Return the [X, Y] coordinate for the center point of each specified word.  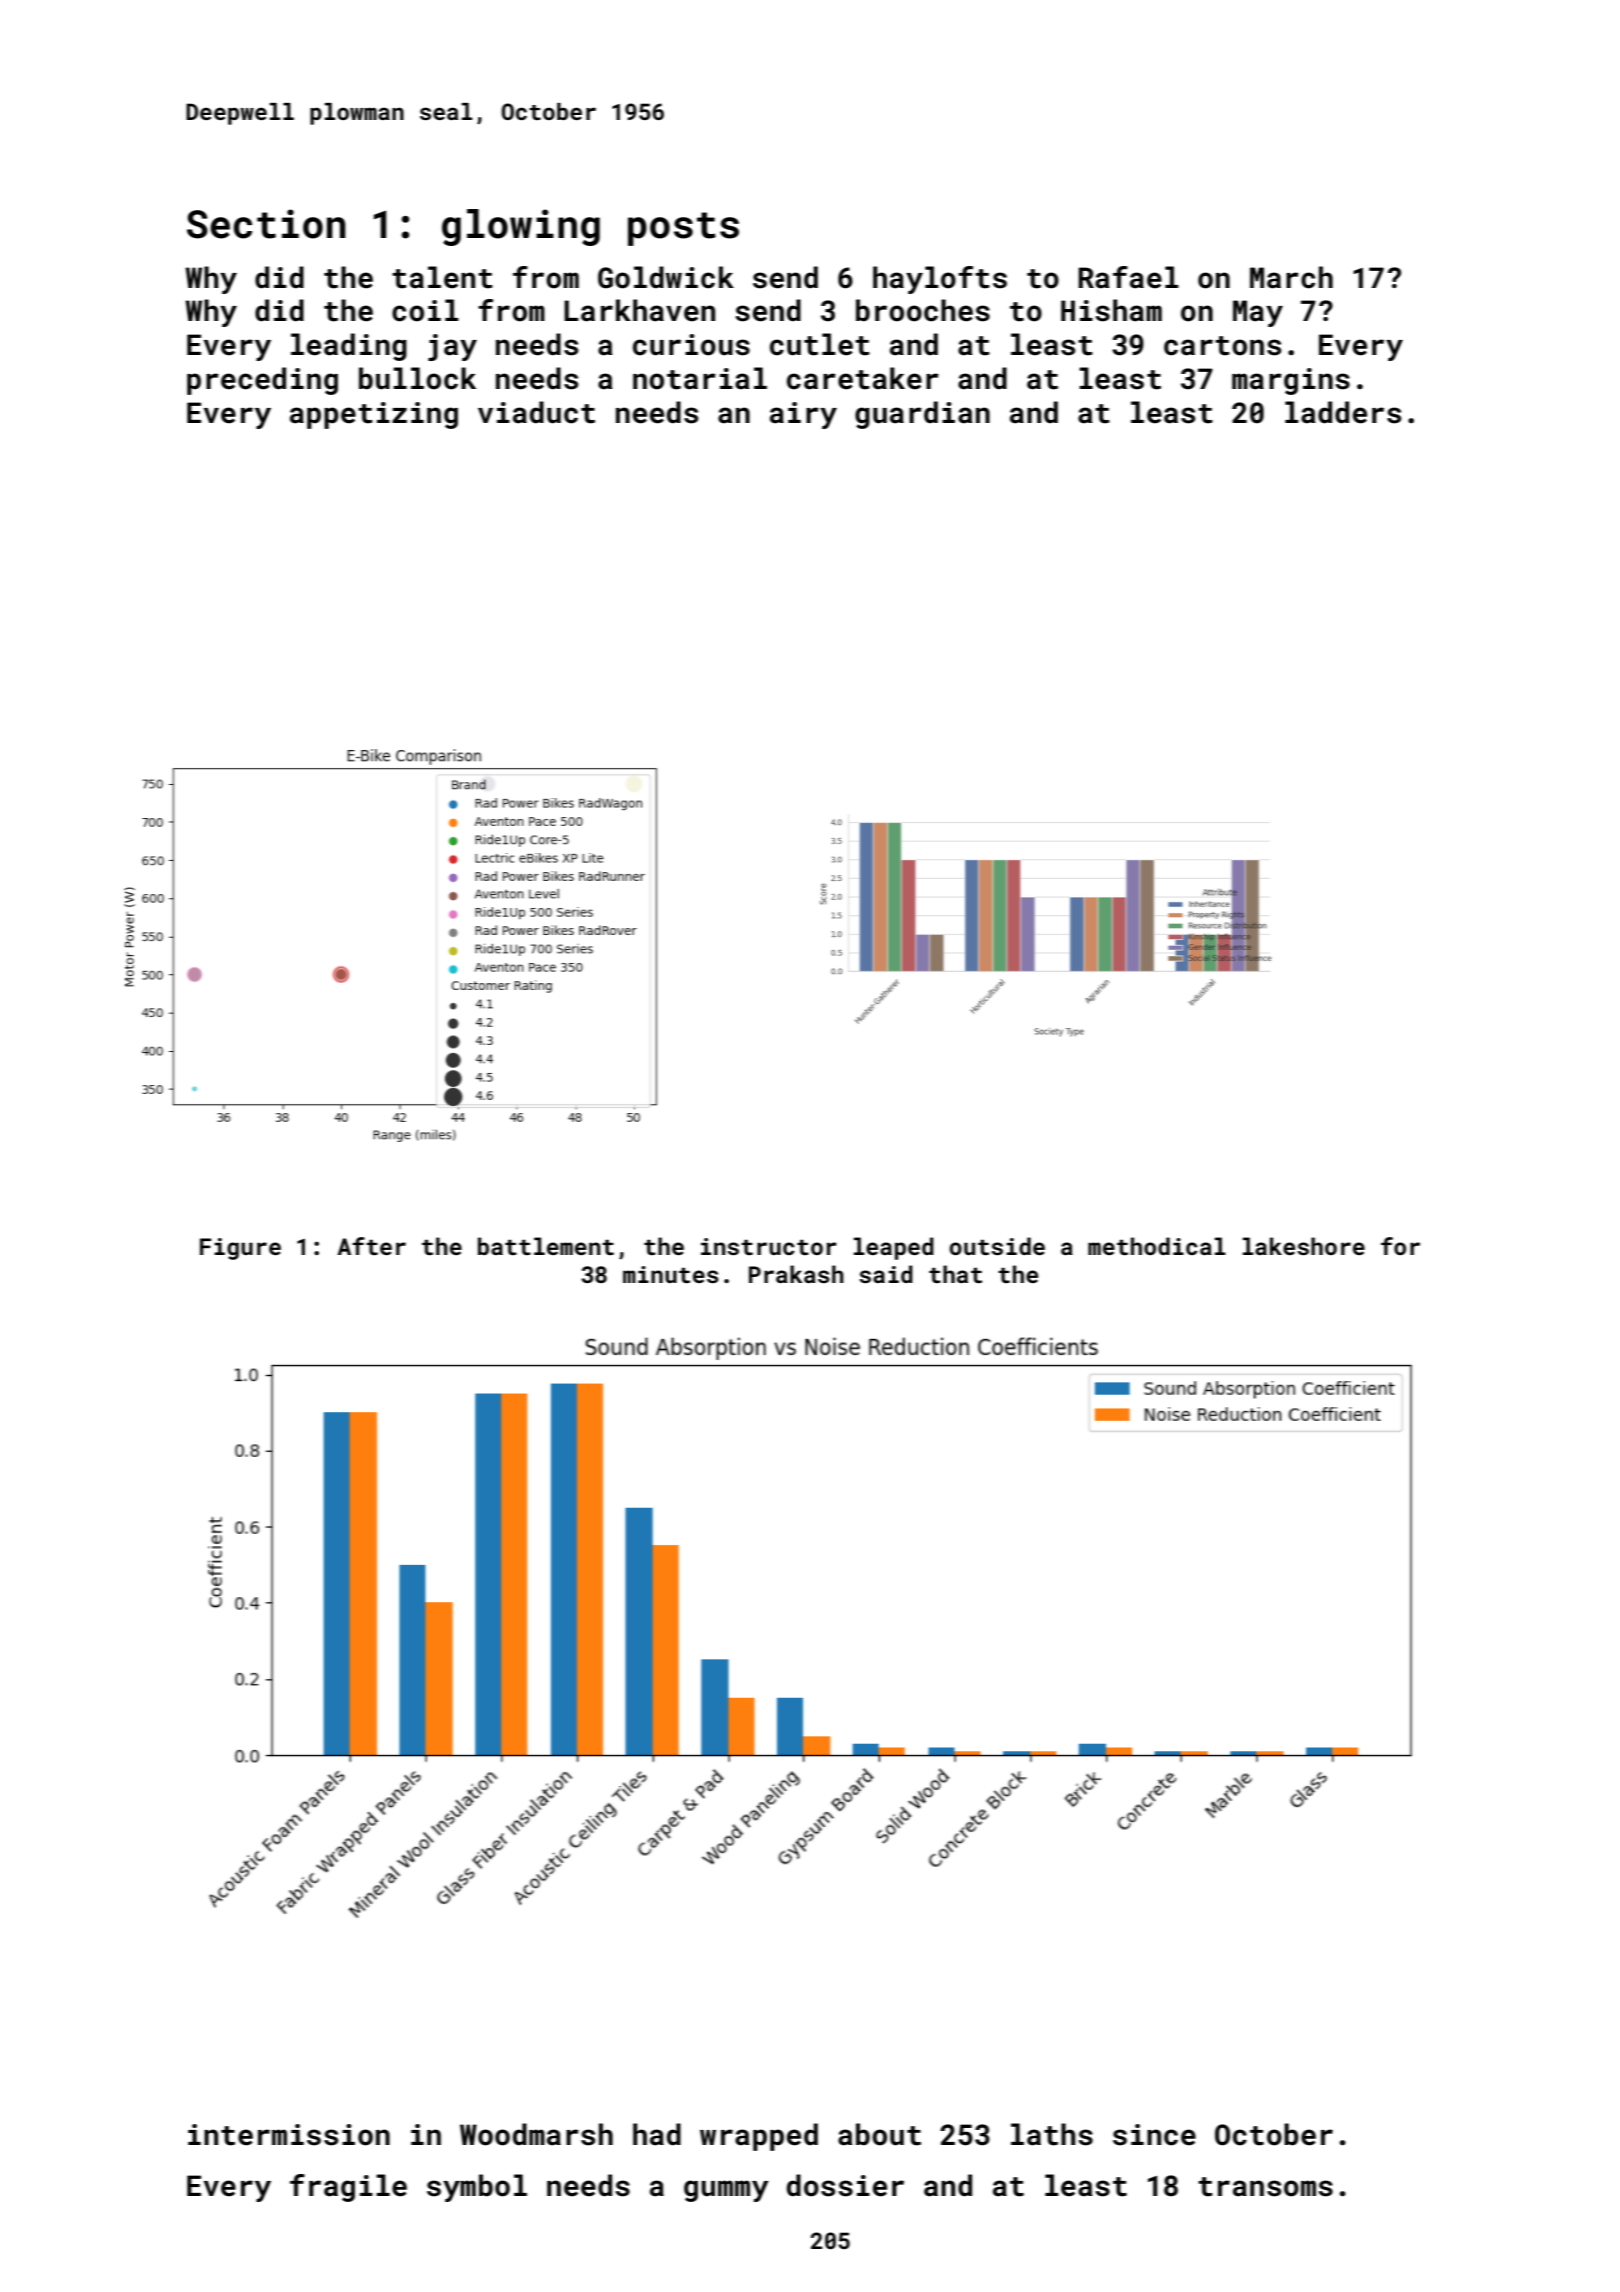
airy [803, 415]
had [657, 2134]
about [879, 2134]
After [371, 1246]
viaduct [536, 412]
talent [442, 277]
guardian [922, 415]
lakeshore [1304, 1246]
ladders [1343, 412]
